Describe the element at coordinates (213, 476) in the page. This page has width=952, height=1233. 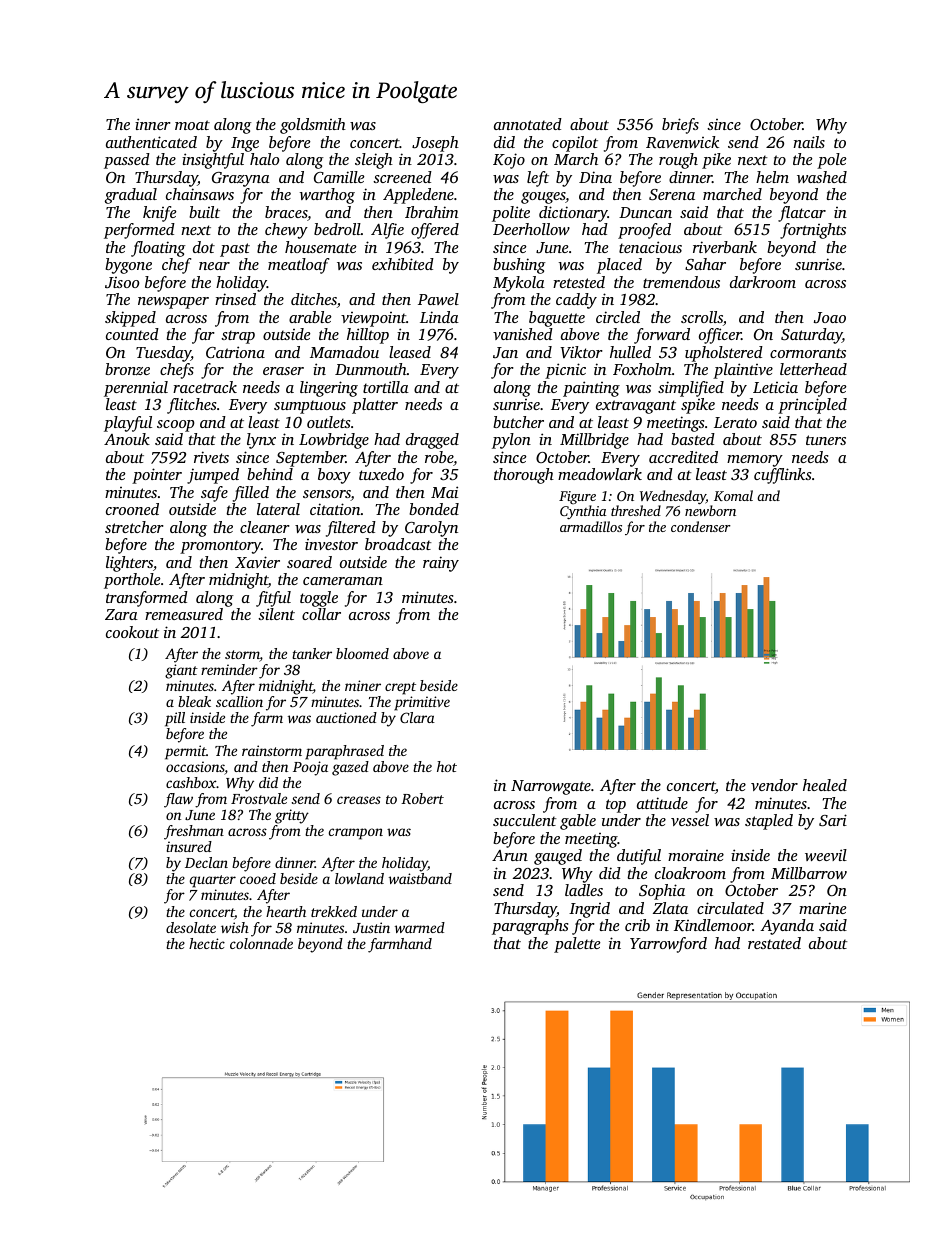
I see `jumped` at that location.
